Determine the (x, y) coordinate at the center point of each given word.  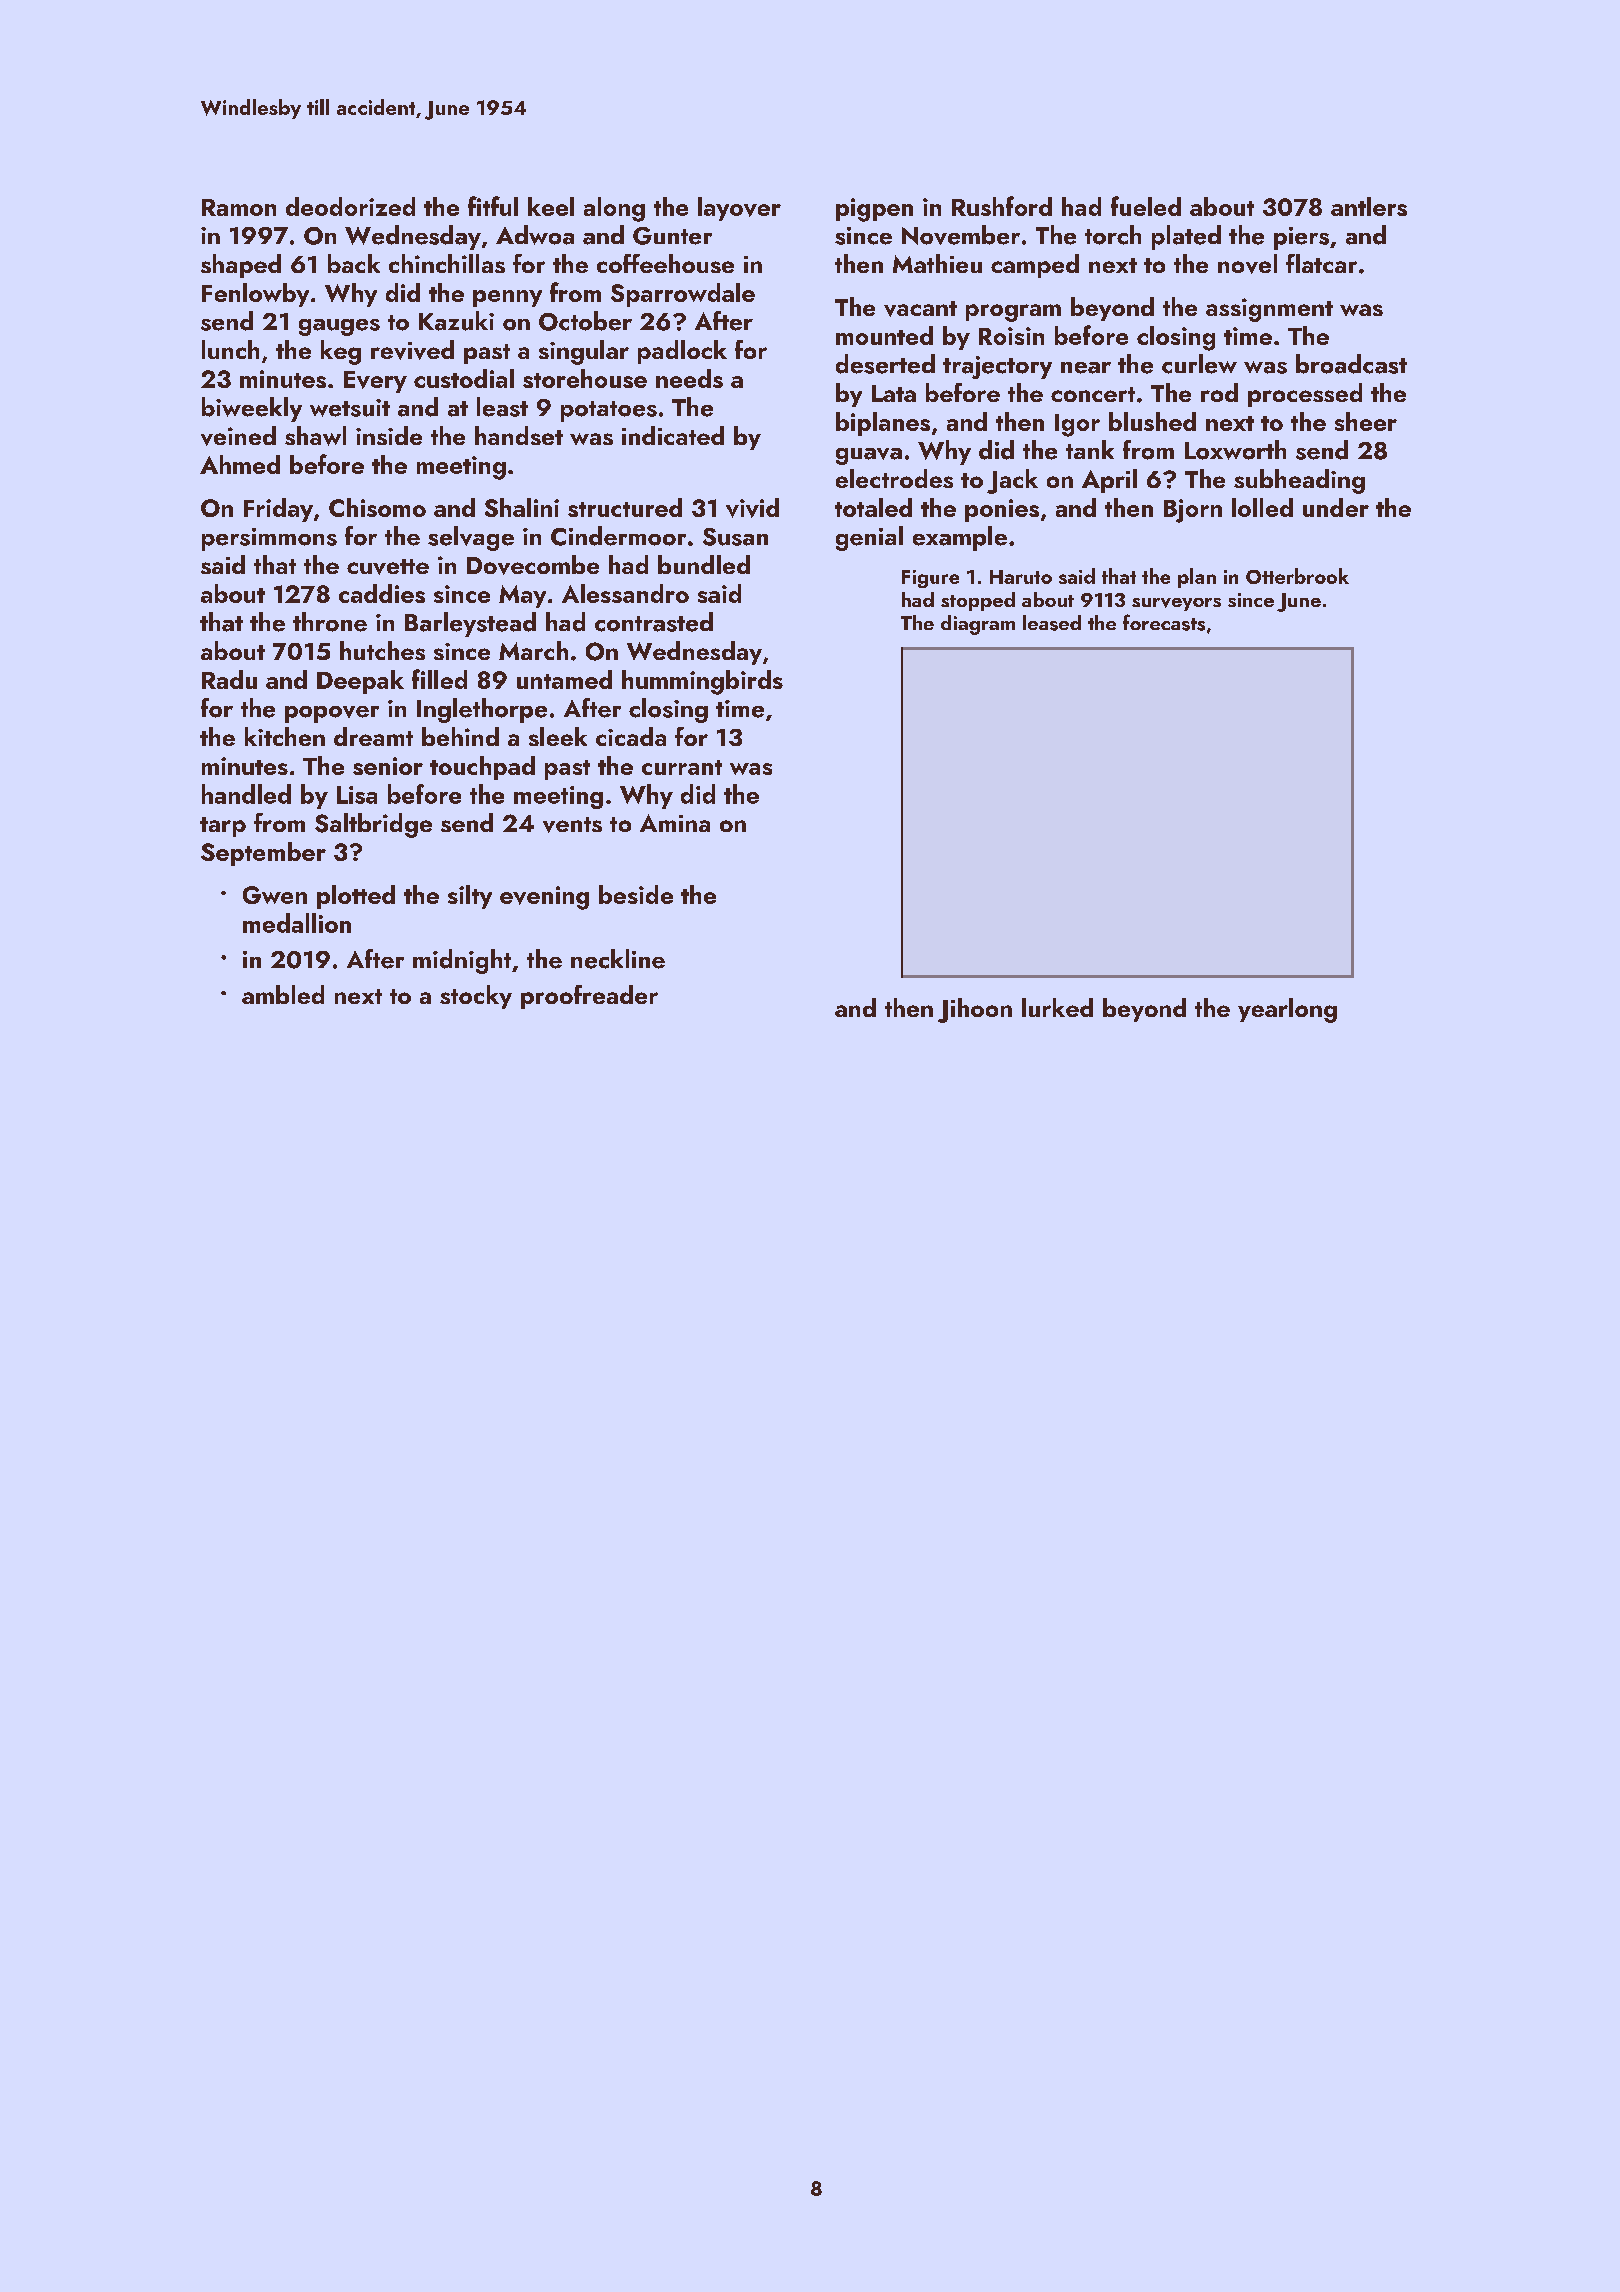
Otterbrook (1297, 576)
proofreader (589, 997)
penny (507, 298)
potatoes (609, 411)
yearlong (1287, 1010)
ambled (283, 994)
